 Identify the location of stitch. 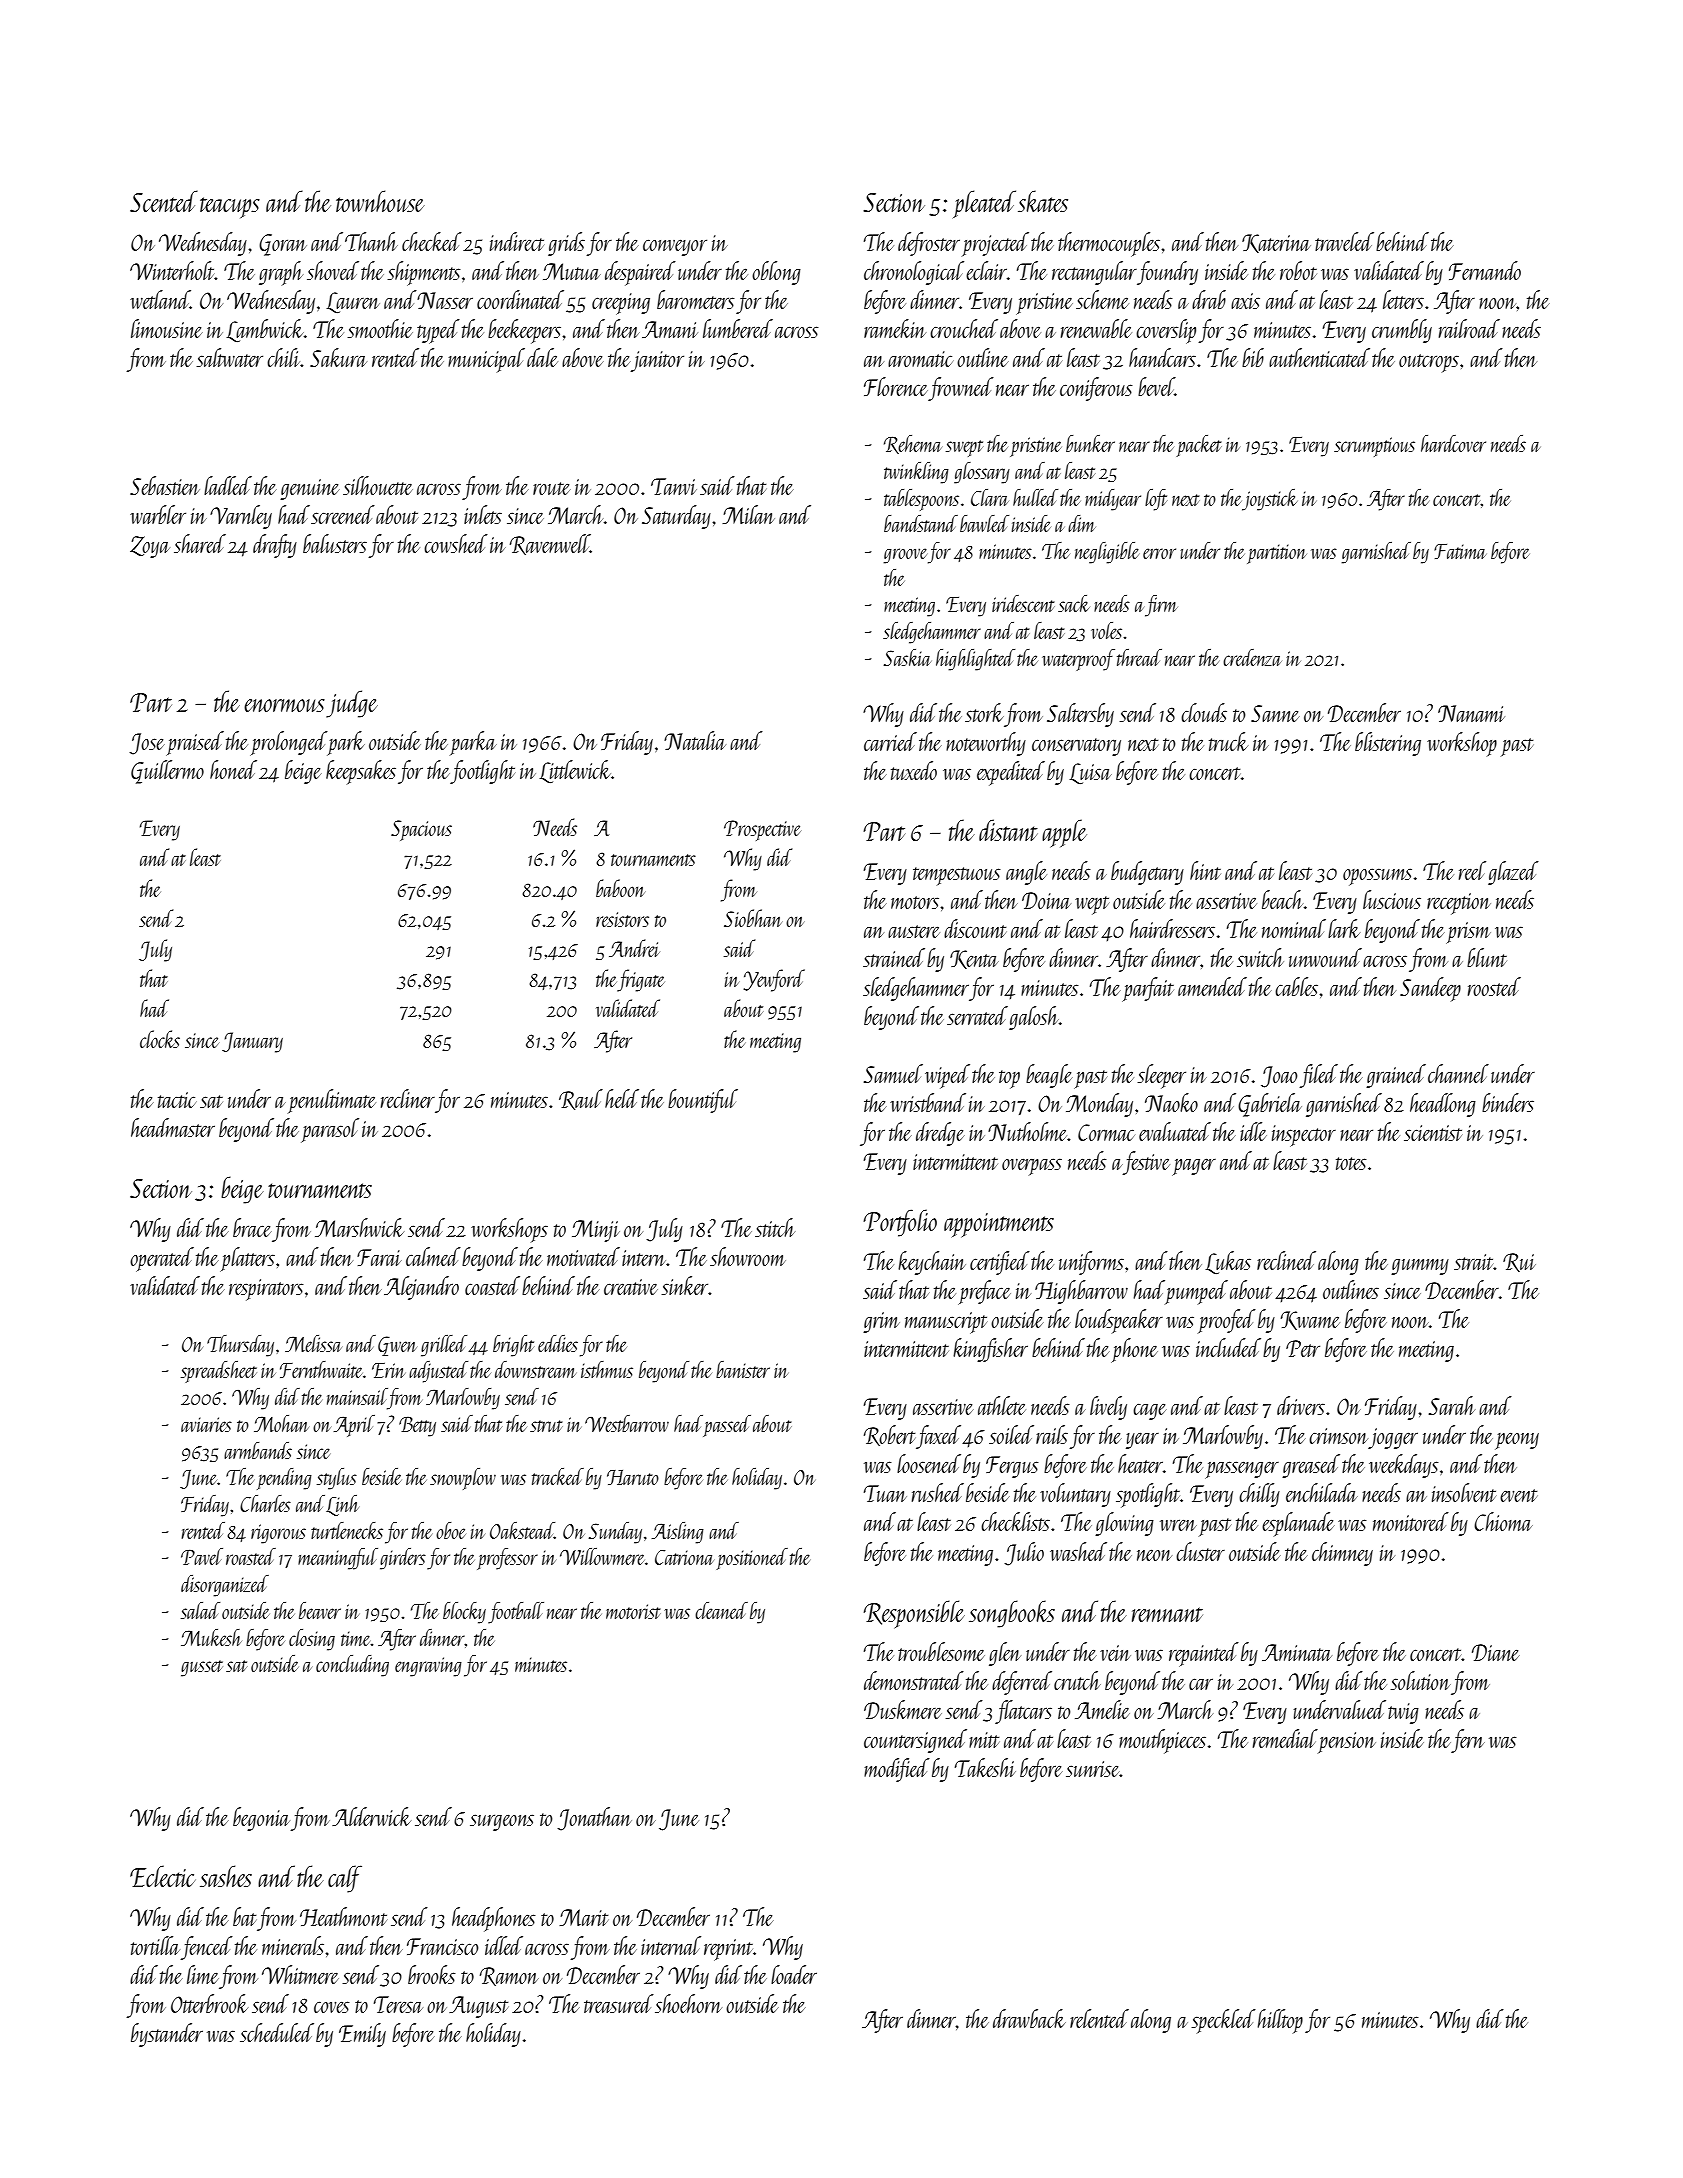
(775, 1227).
